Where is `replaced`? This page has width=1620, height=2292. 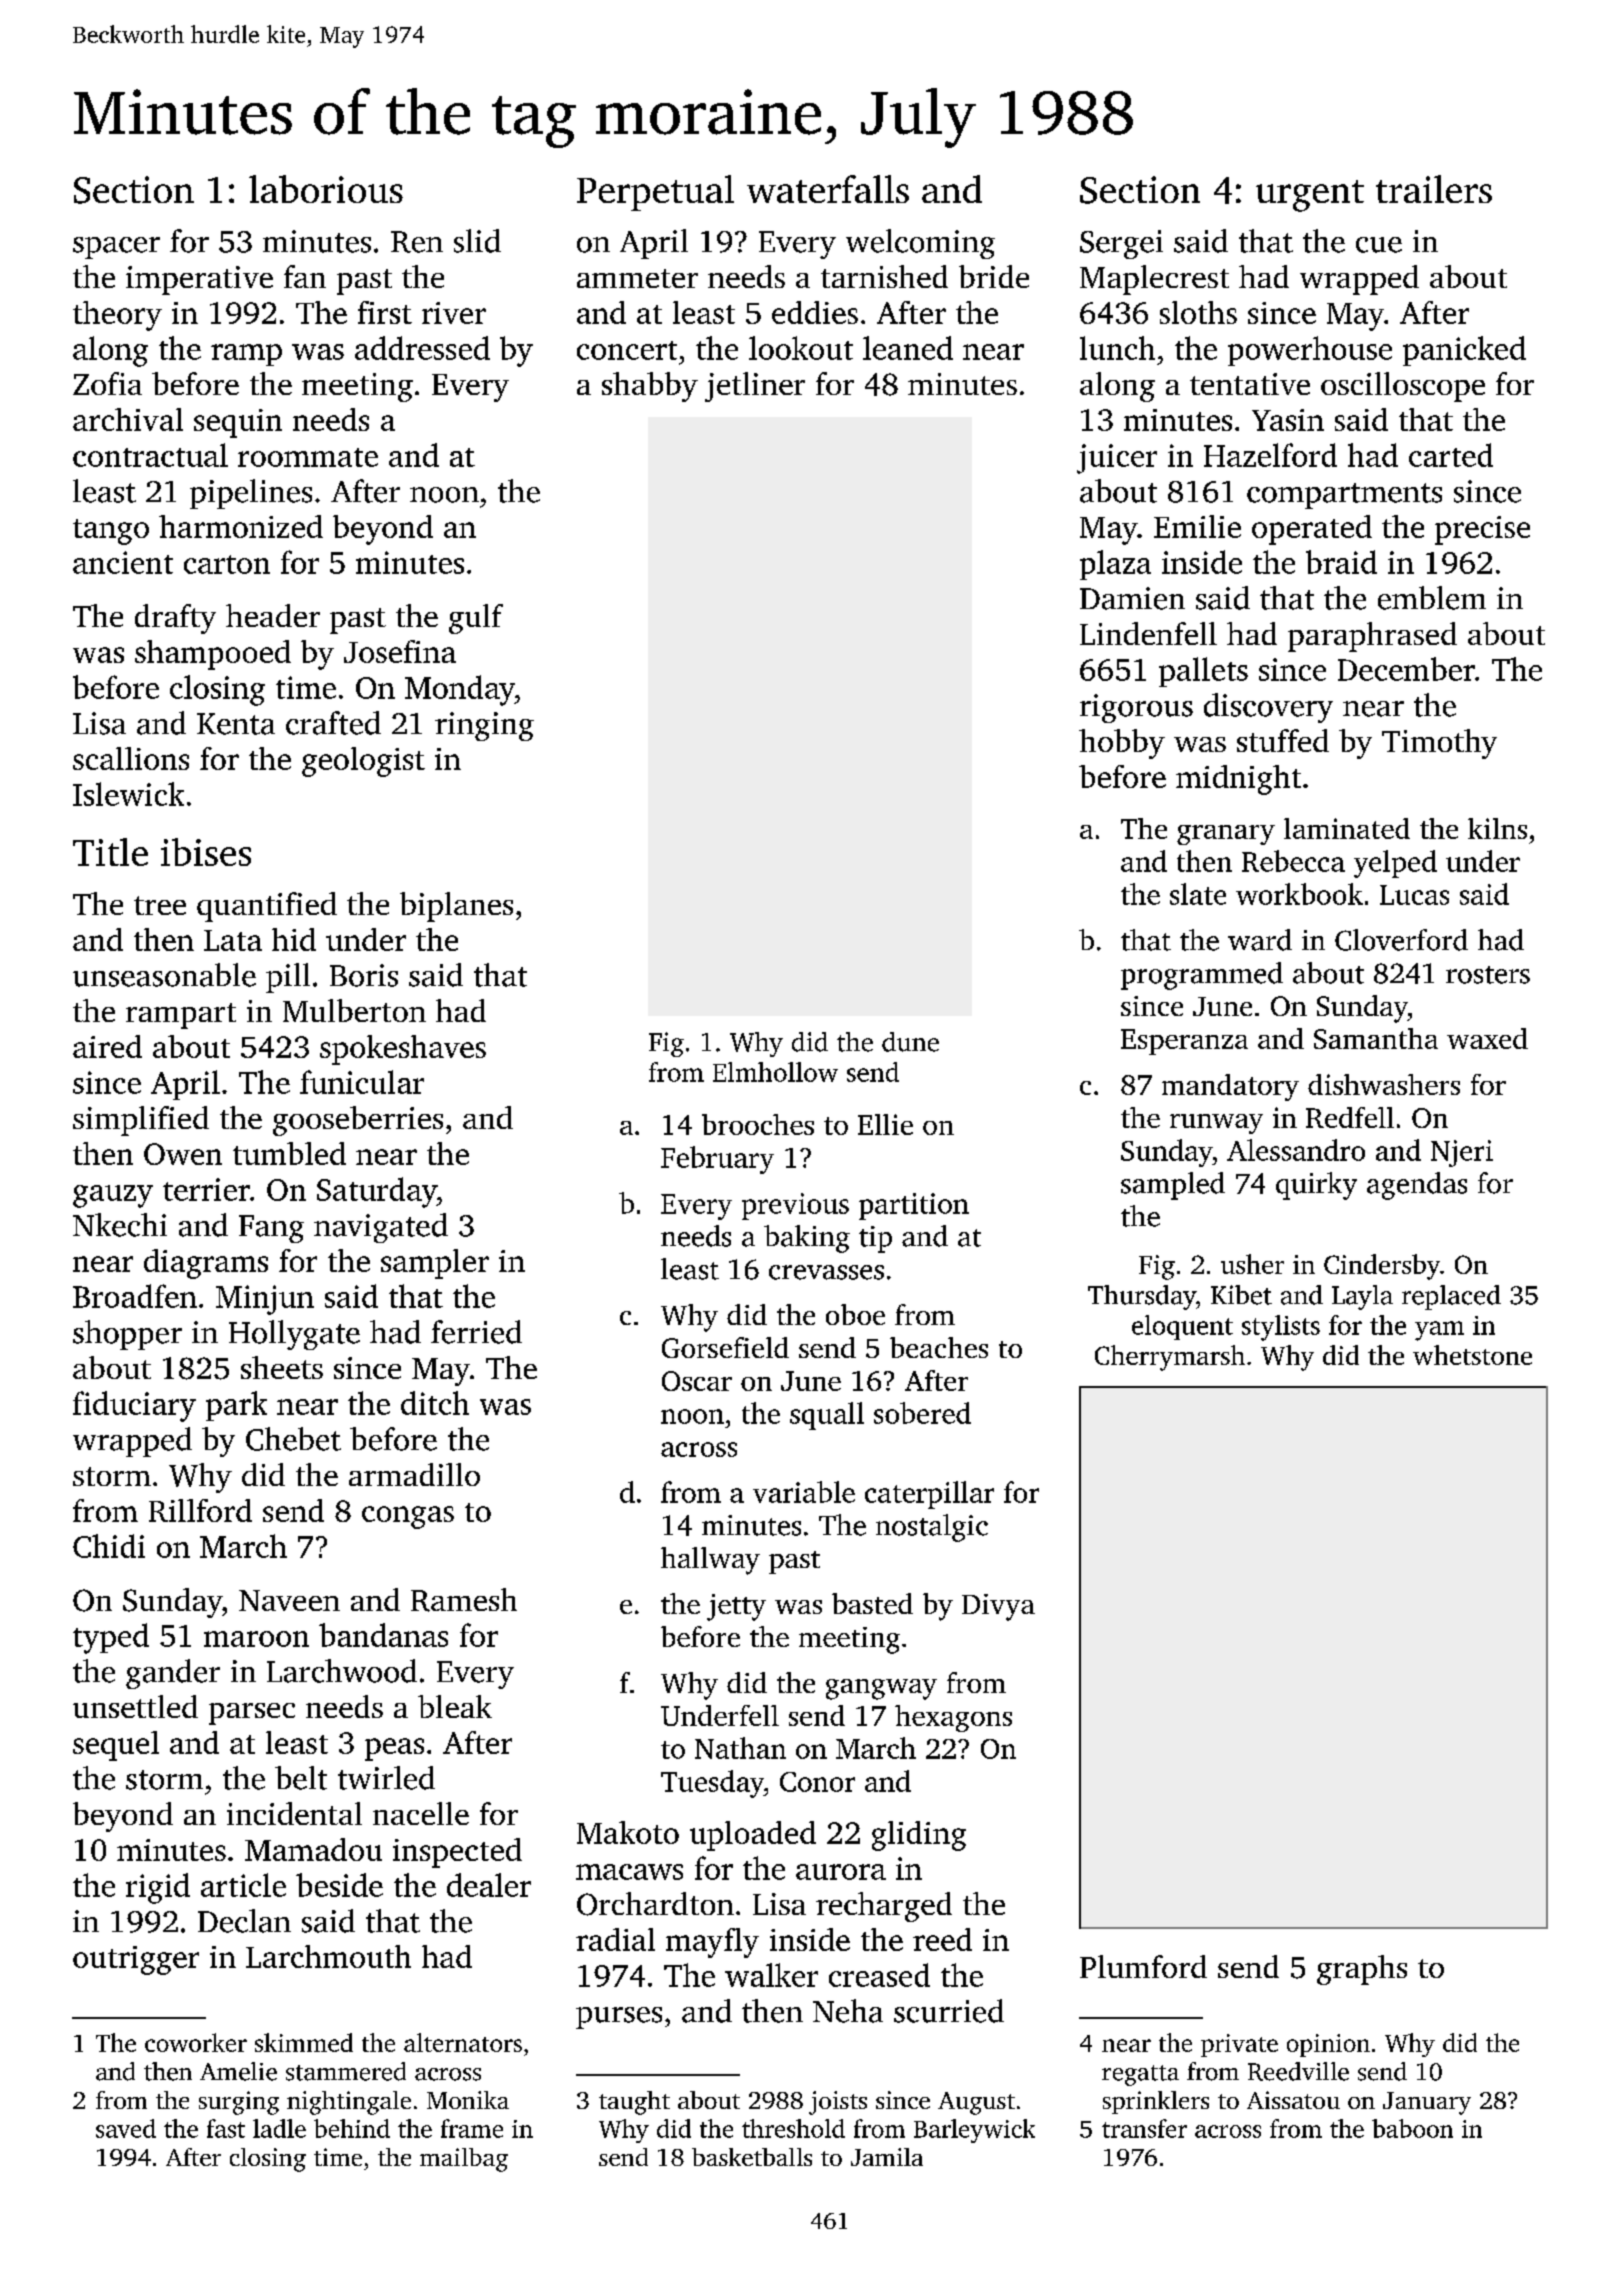
replaced is located at coordinates (1451, 1297).
